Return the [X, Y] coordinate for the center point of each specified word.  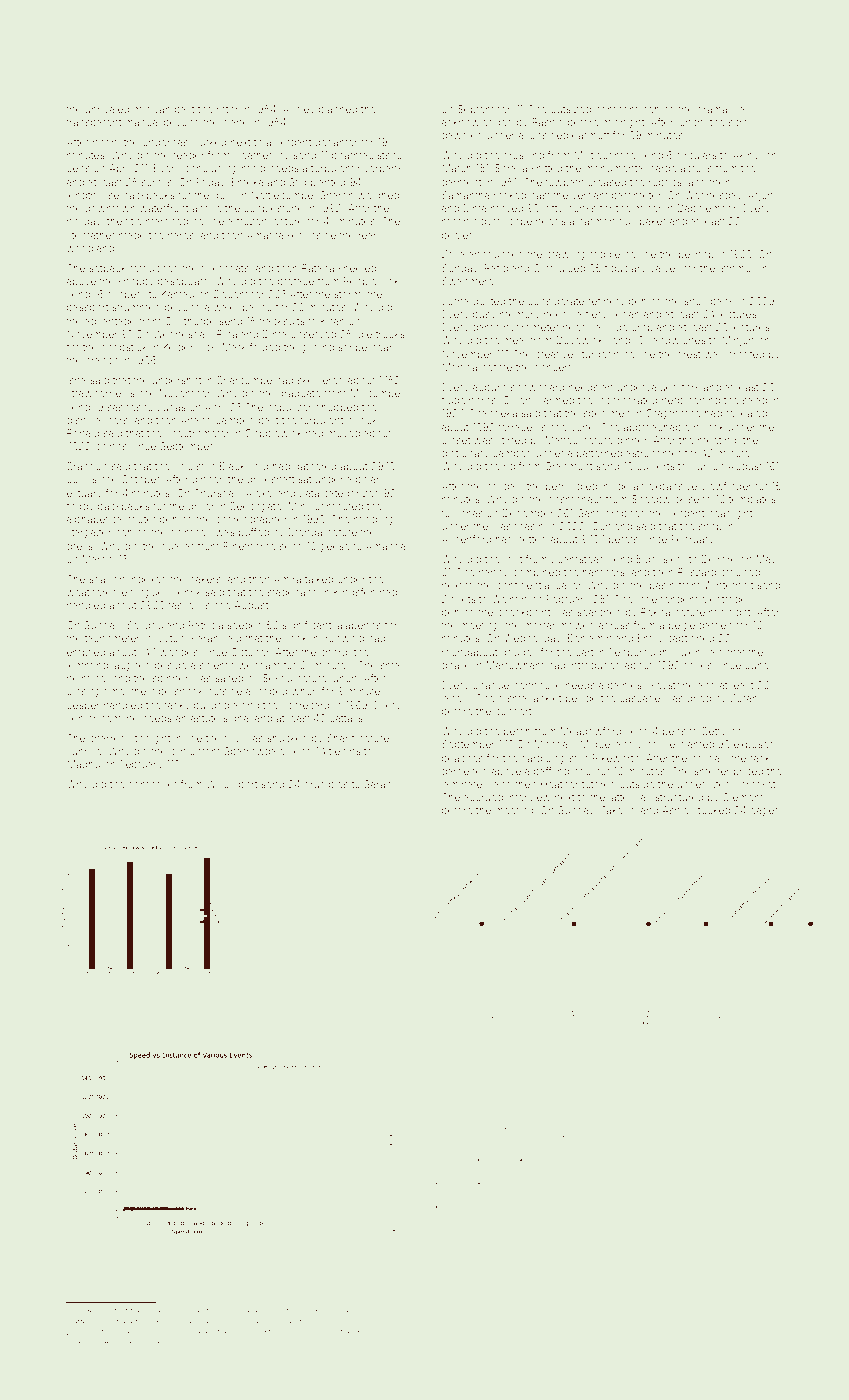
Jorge [83, 1312]
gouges [519, 654]
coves [697, 666]
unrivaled [107, 109]
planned [338, 110]
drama [712, 109]
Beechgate [256, 507]
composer [152, 786]
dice [320, 1311]
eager [764, 812]
